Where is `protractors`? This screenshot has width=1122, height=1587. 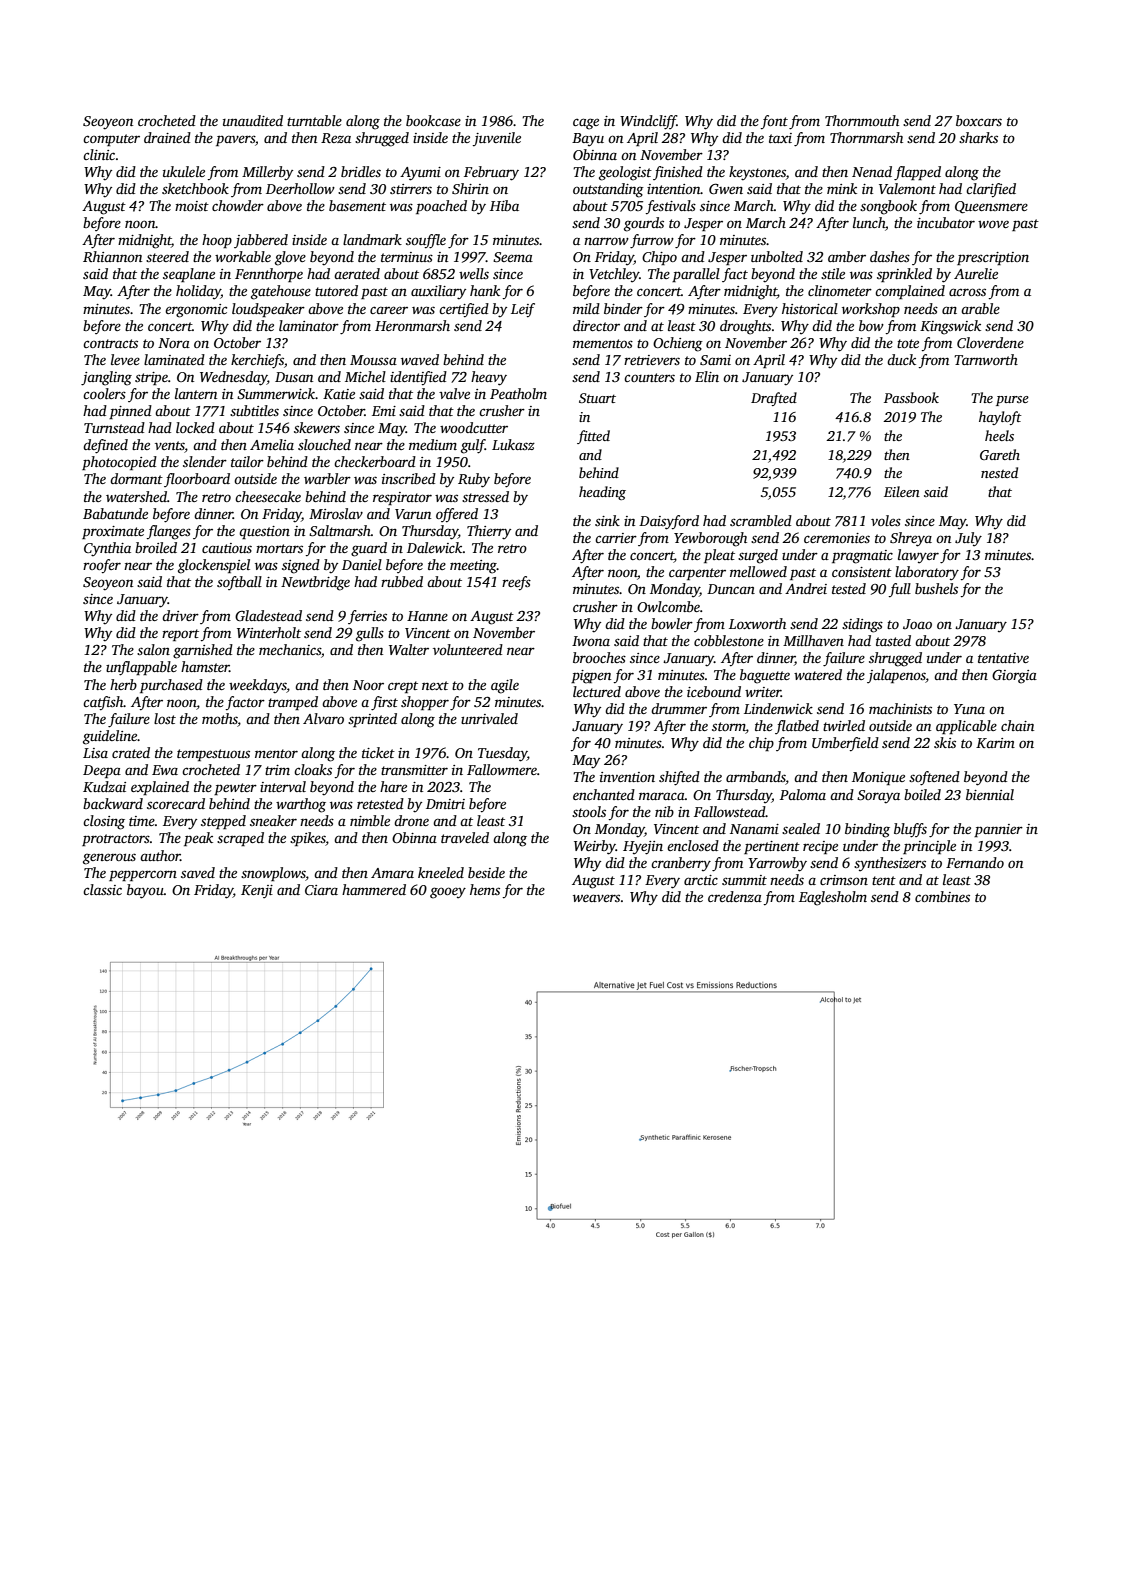 protractors is located at coordinates (116, 840).
